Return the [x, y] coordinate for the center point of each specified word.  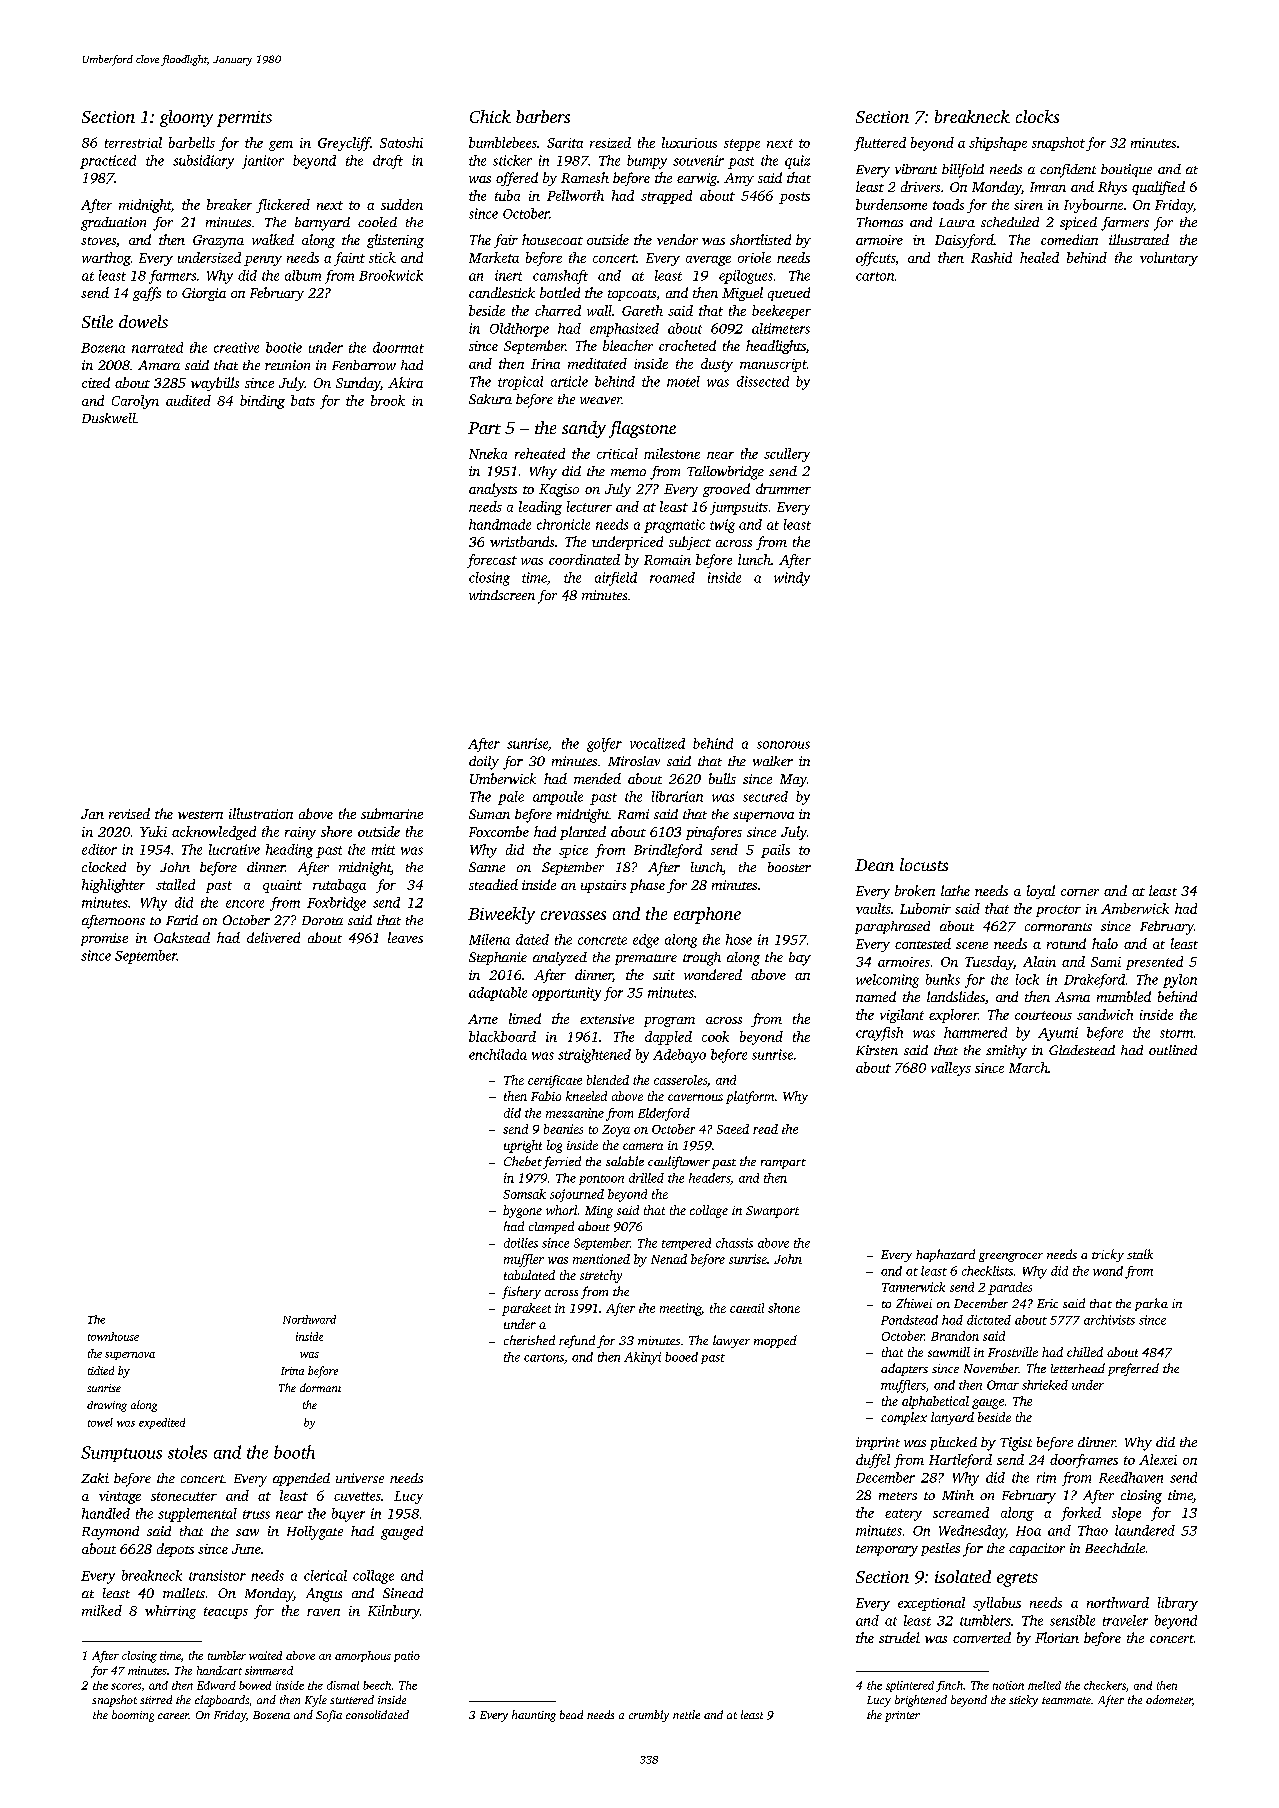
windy [792, 579]
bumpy [647, 162]
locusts [924, 864]
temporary [887, 1551]
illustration [261, 813]
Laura [957, 222]
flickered [283, 206]
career [173, 1716]
